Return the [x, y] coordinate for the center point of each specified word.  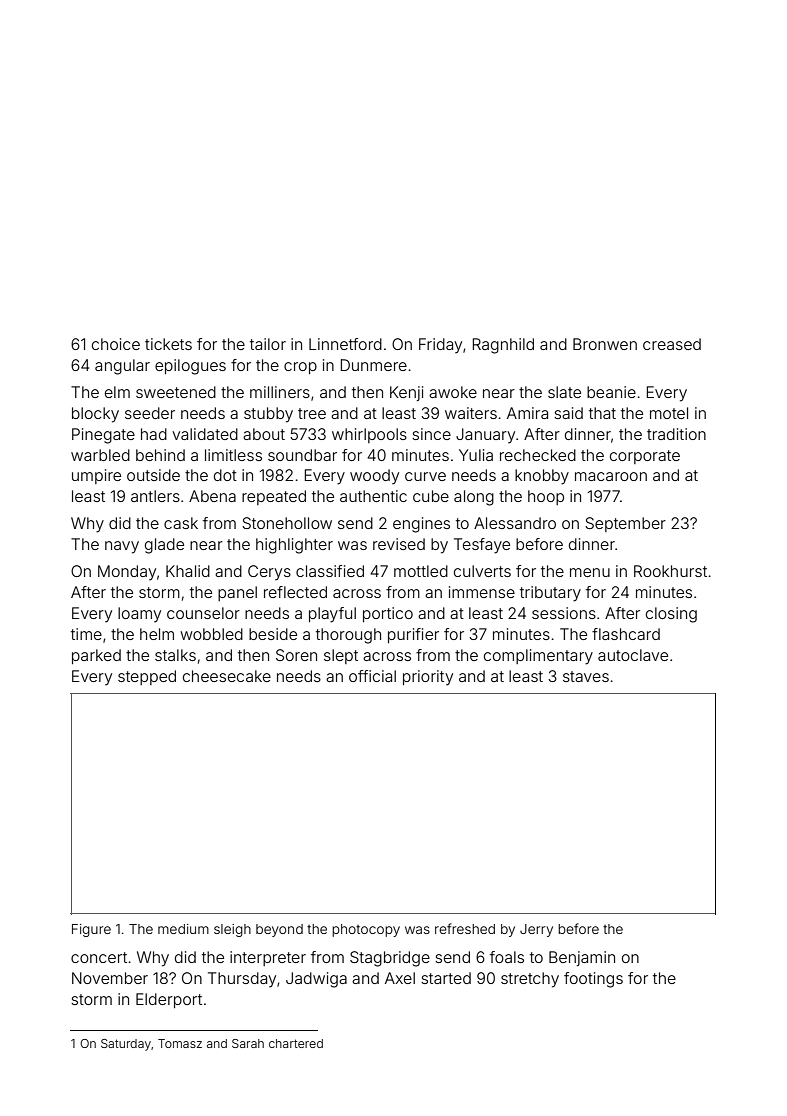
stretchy [530, 980]
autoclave [633, 655]
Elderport [169, 1000]
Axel [400, 978]
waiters [471, 413]
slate [564, 392]
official [372, 676]
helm [157, 634]
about [264, 434]
